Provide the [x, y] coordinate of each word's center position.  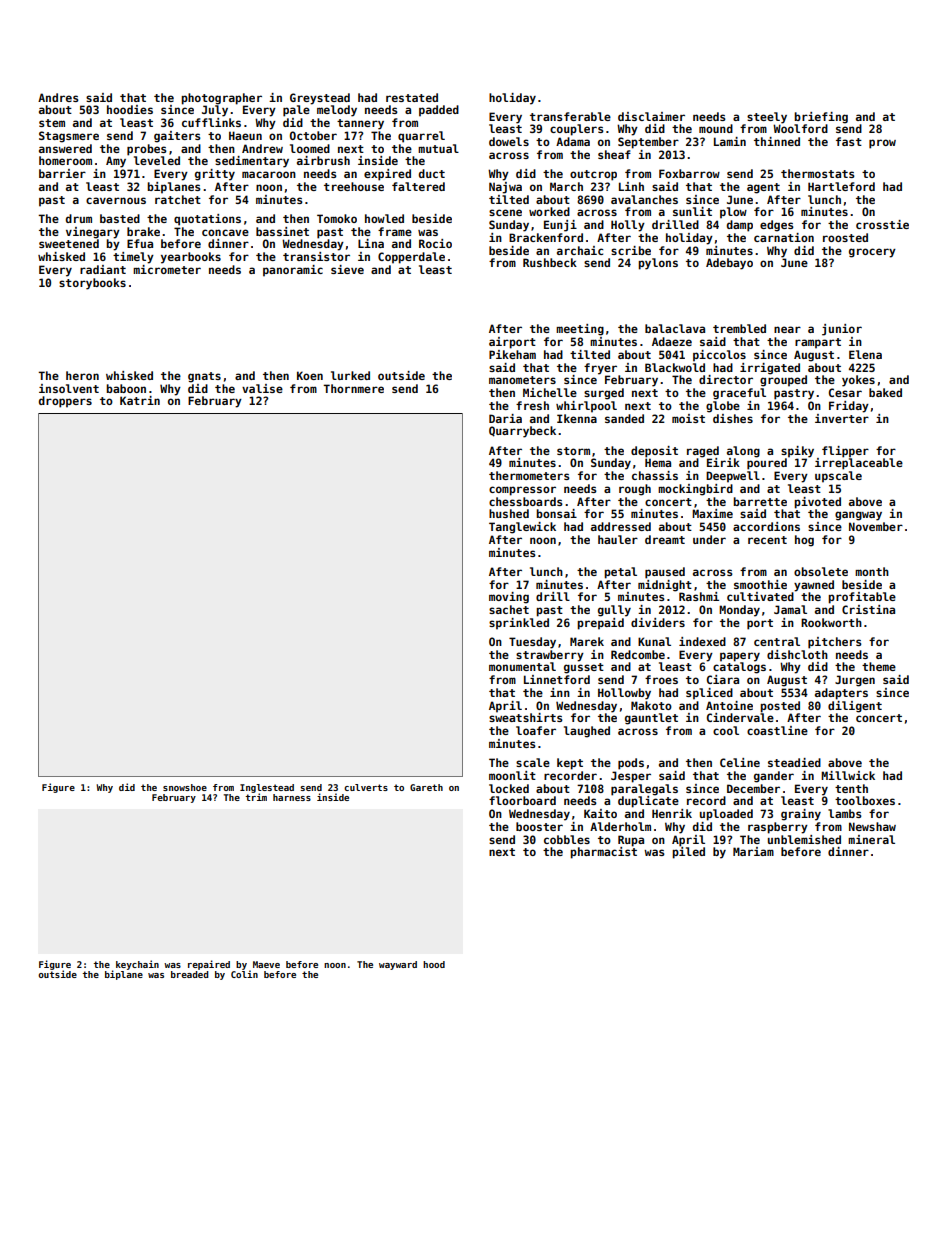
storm [573, 451]
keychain [137, 965]
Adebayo [729, 264]
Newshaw [872, 826]
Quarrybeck [522, 432]
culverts [366, 787]
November [876, 526]
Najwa [505, 188]
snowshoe [185, 787]
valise [262, 388]
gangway [858, 516]
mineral [871, 839]
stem [52, 123]
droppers [65, 402]
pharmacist [603, 853]
